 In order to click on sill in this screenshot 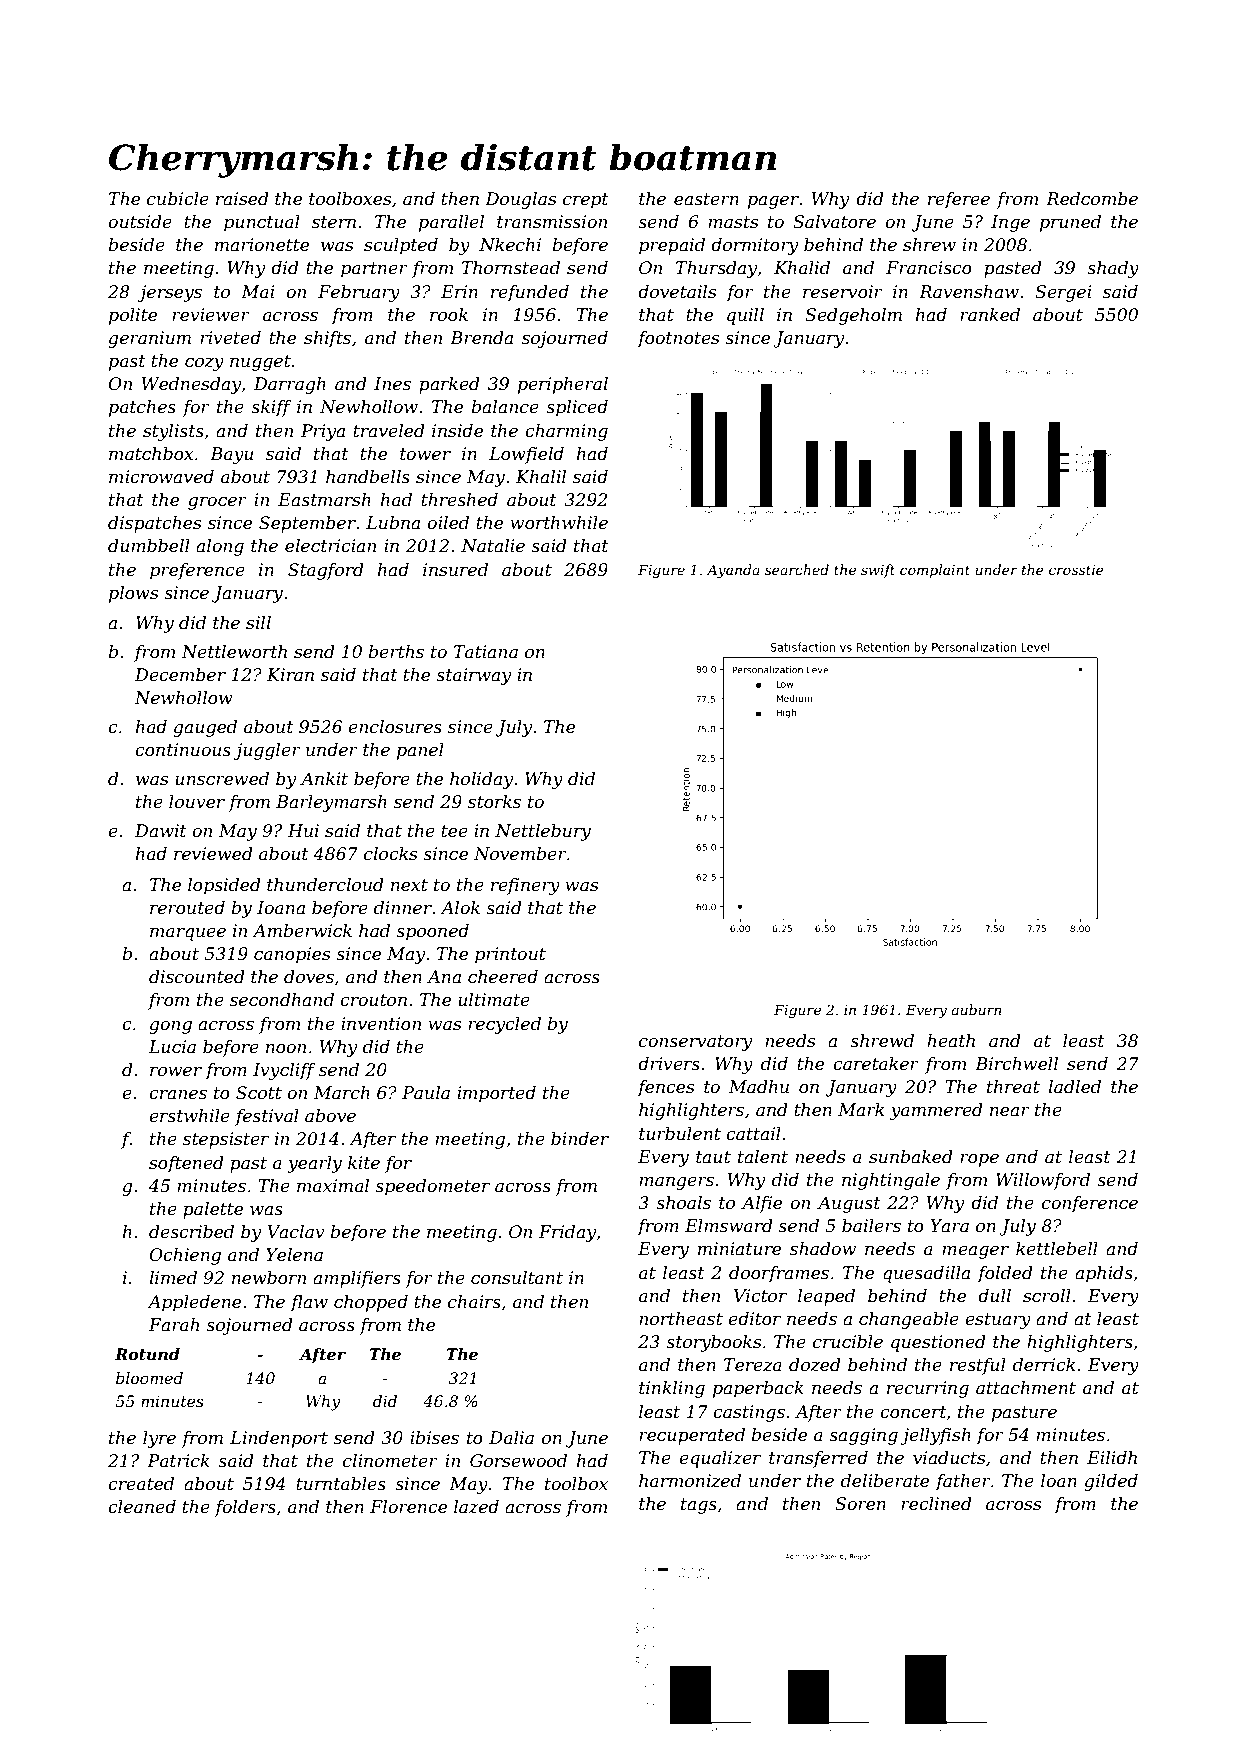, I will do `click(258, 623)`.
